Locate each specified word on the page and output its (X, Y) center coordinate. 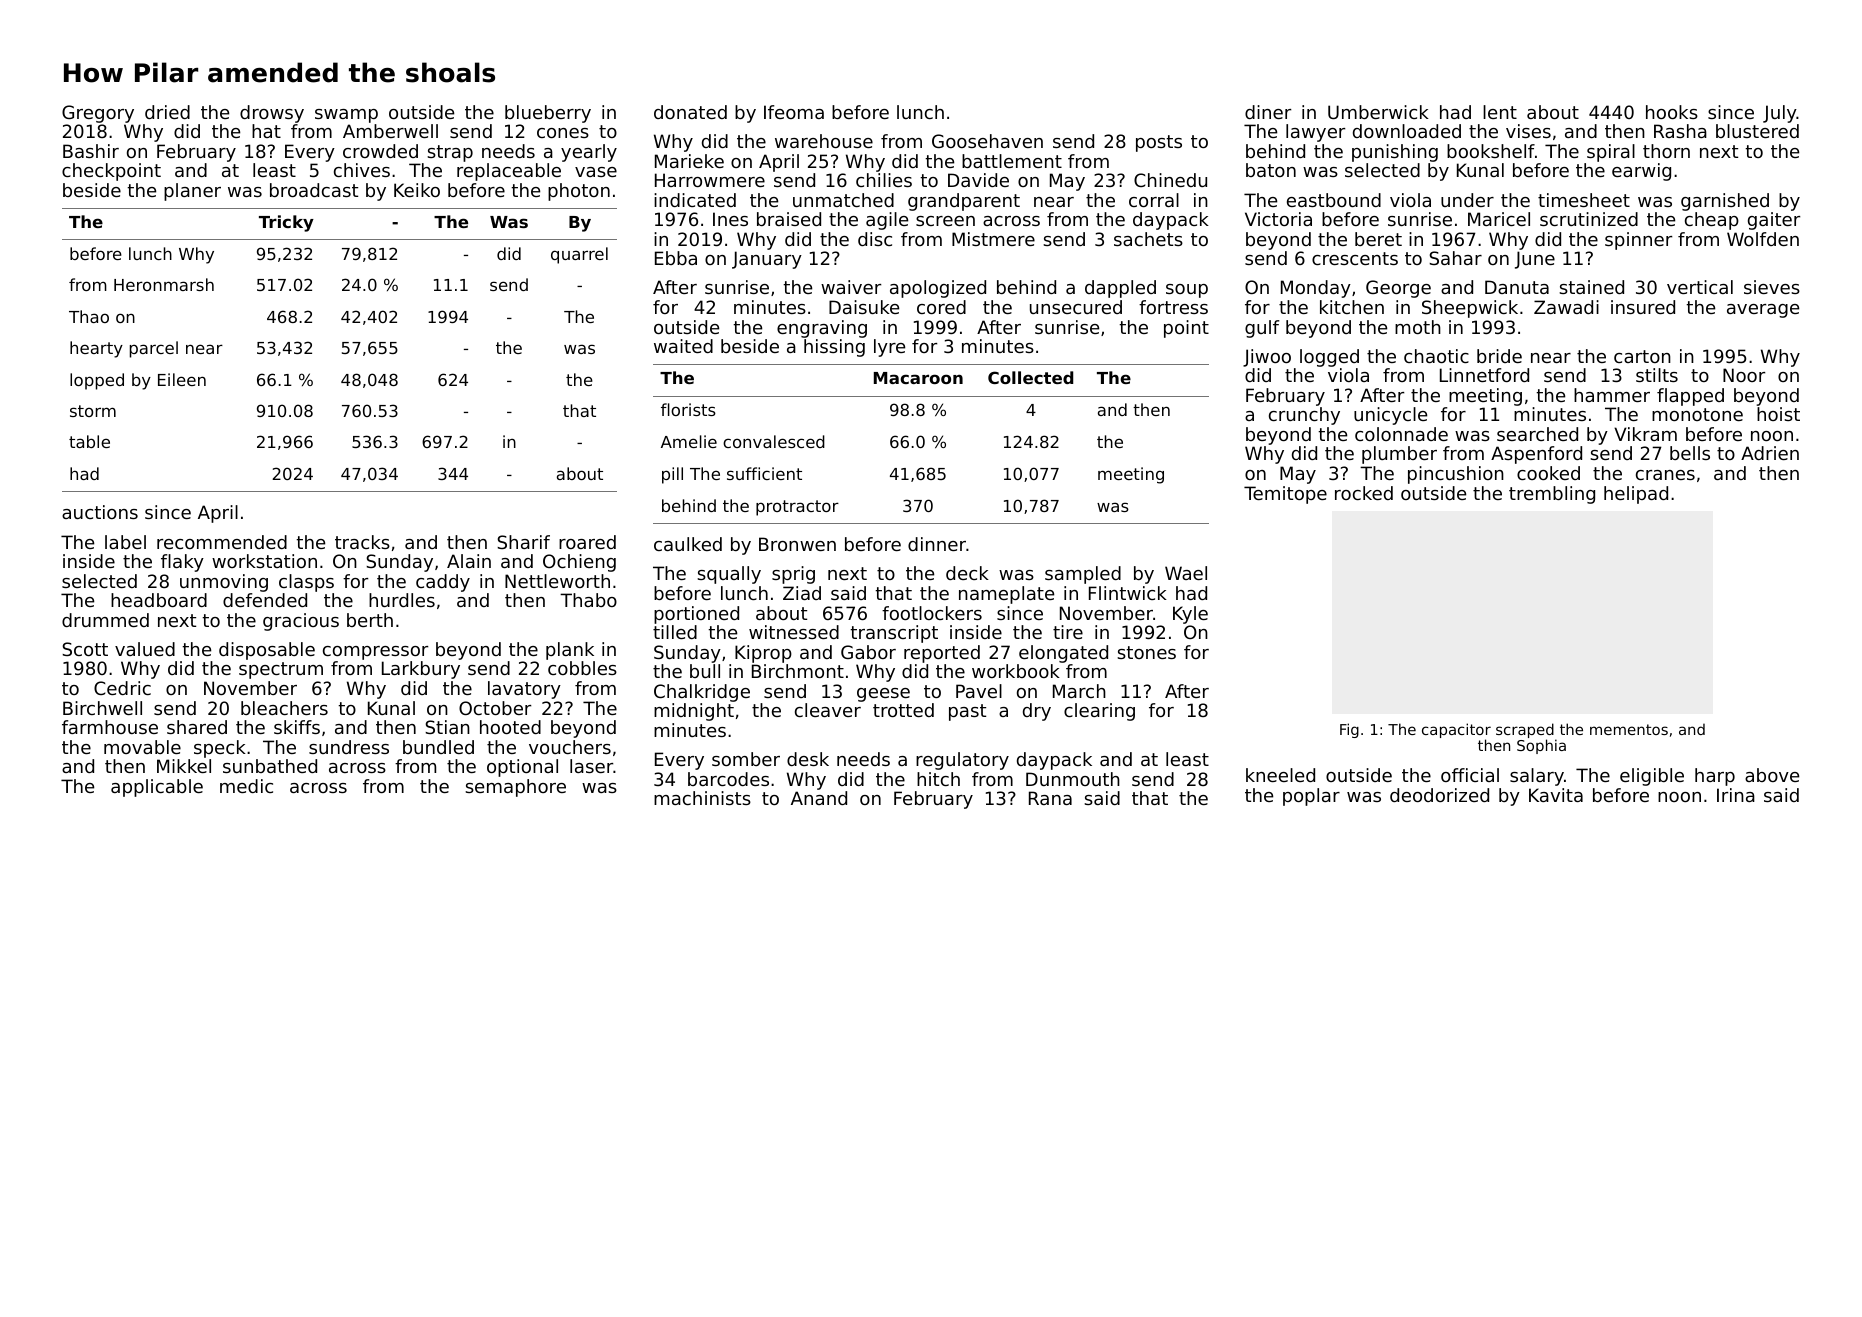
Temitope (1285, 495)
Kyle (1190, 615)
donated (690, 112)
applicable (157, 788)
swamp (346, 116)
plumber (1399, 455)
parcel (154, 349)
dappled (1120, 289)
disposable (267, 651)
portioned (696, 615)
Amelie (689, 441)
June (1535, 260)
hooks (1672, 112)
